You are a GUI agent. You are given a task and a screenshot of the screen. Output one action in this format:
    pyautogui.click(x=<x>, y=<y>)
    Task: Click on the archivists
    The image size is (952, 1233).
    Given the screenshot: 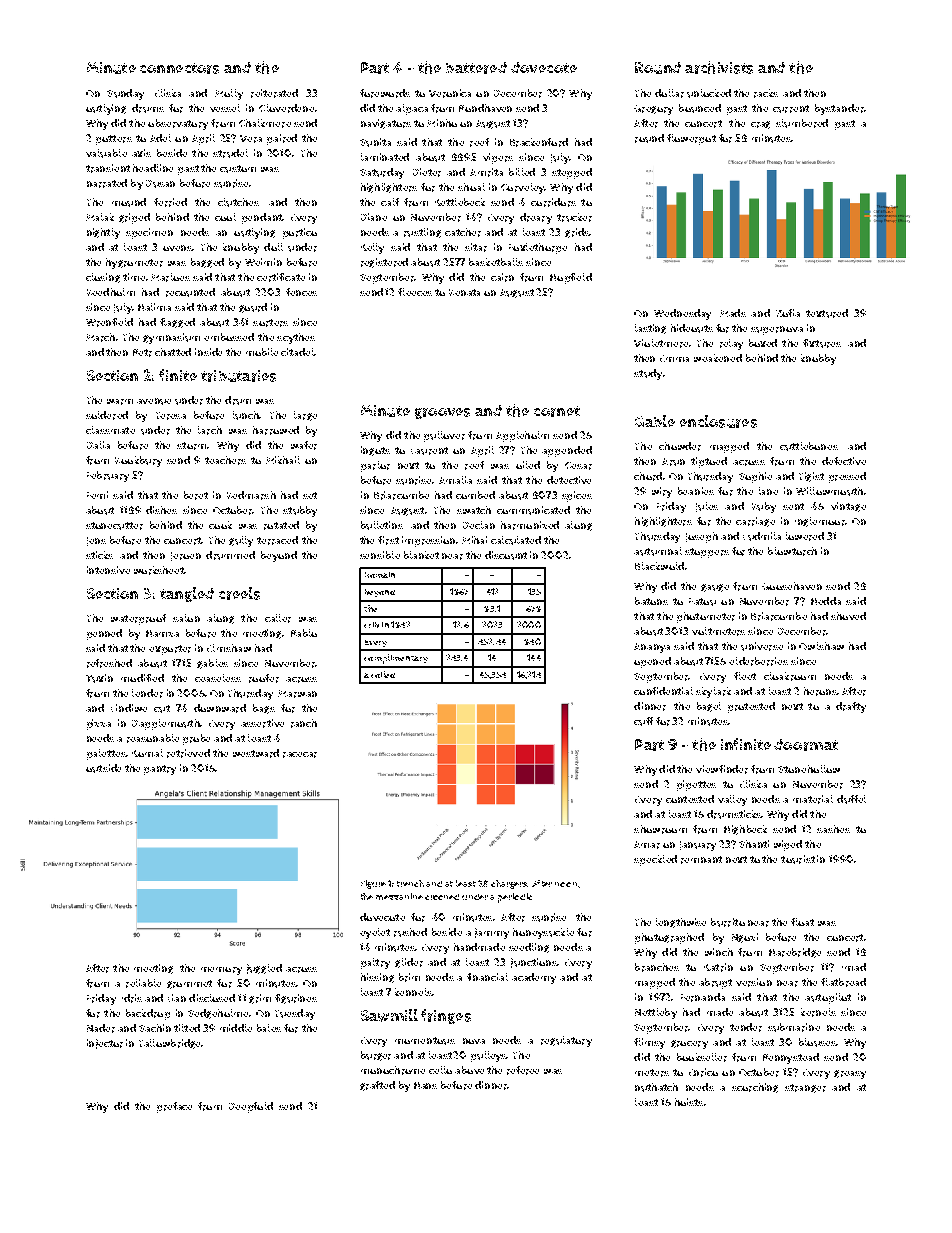 What is the action you would take?
    pyautogui.click(x=719, y=67)
